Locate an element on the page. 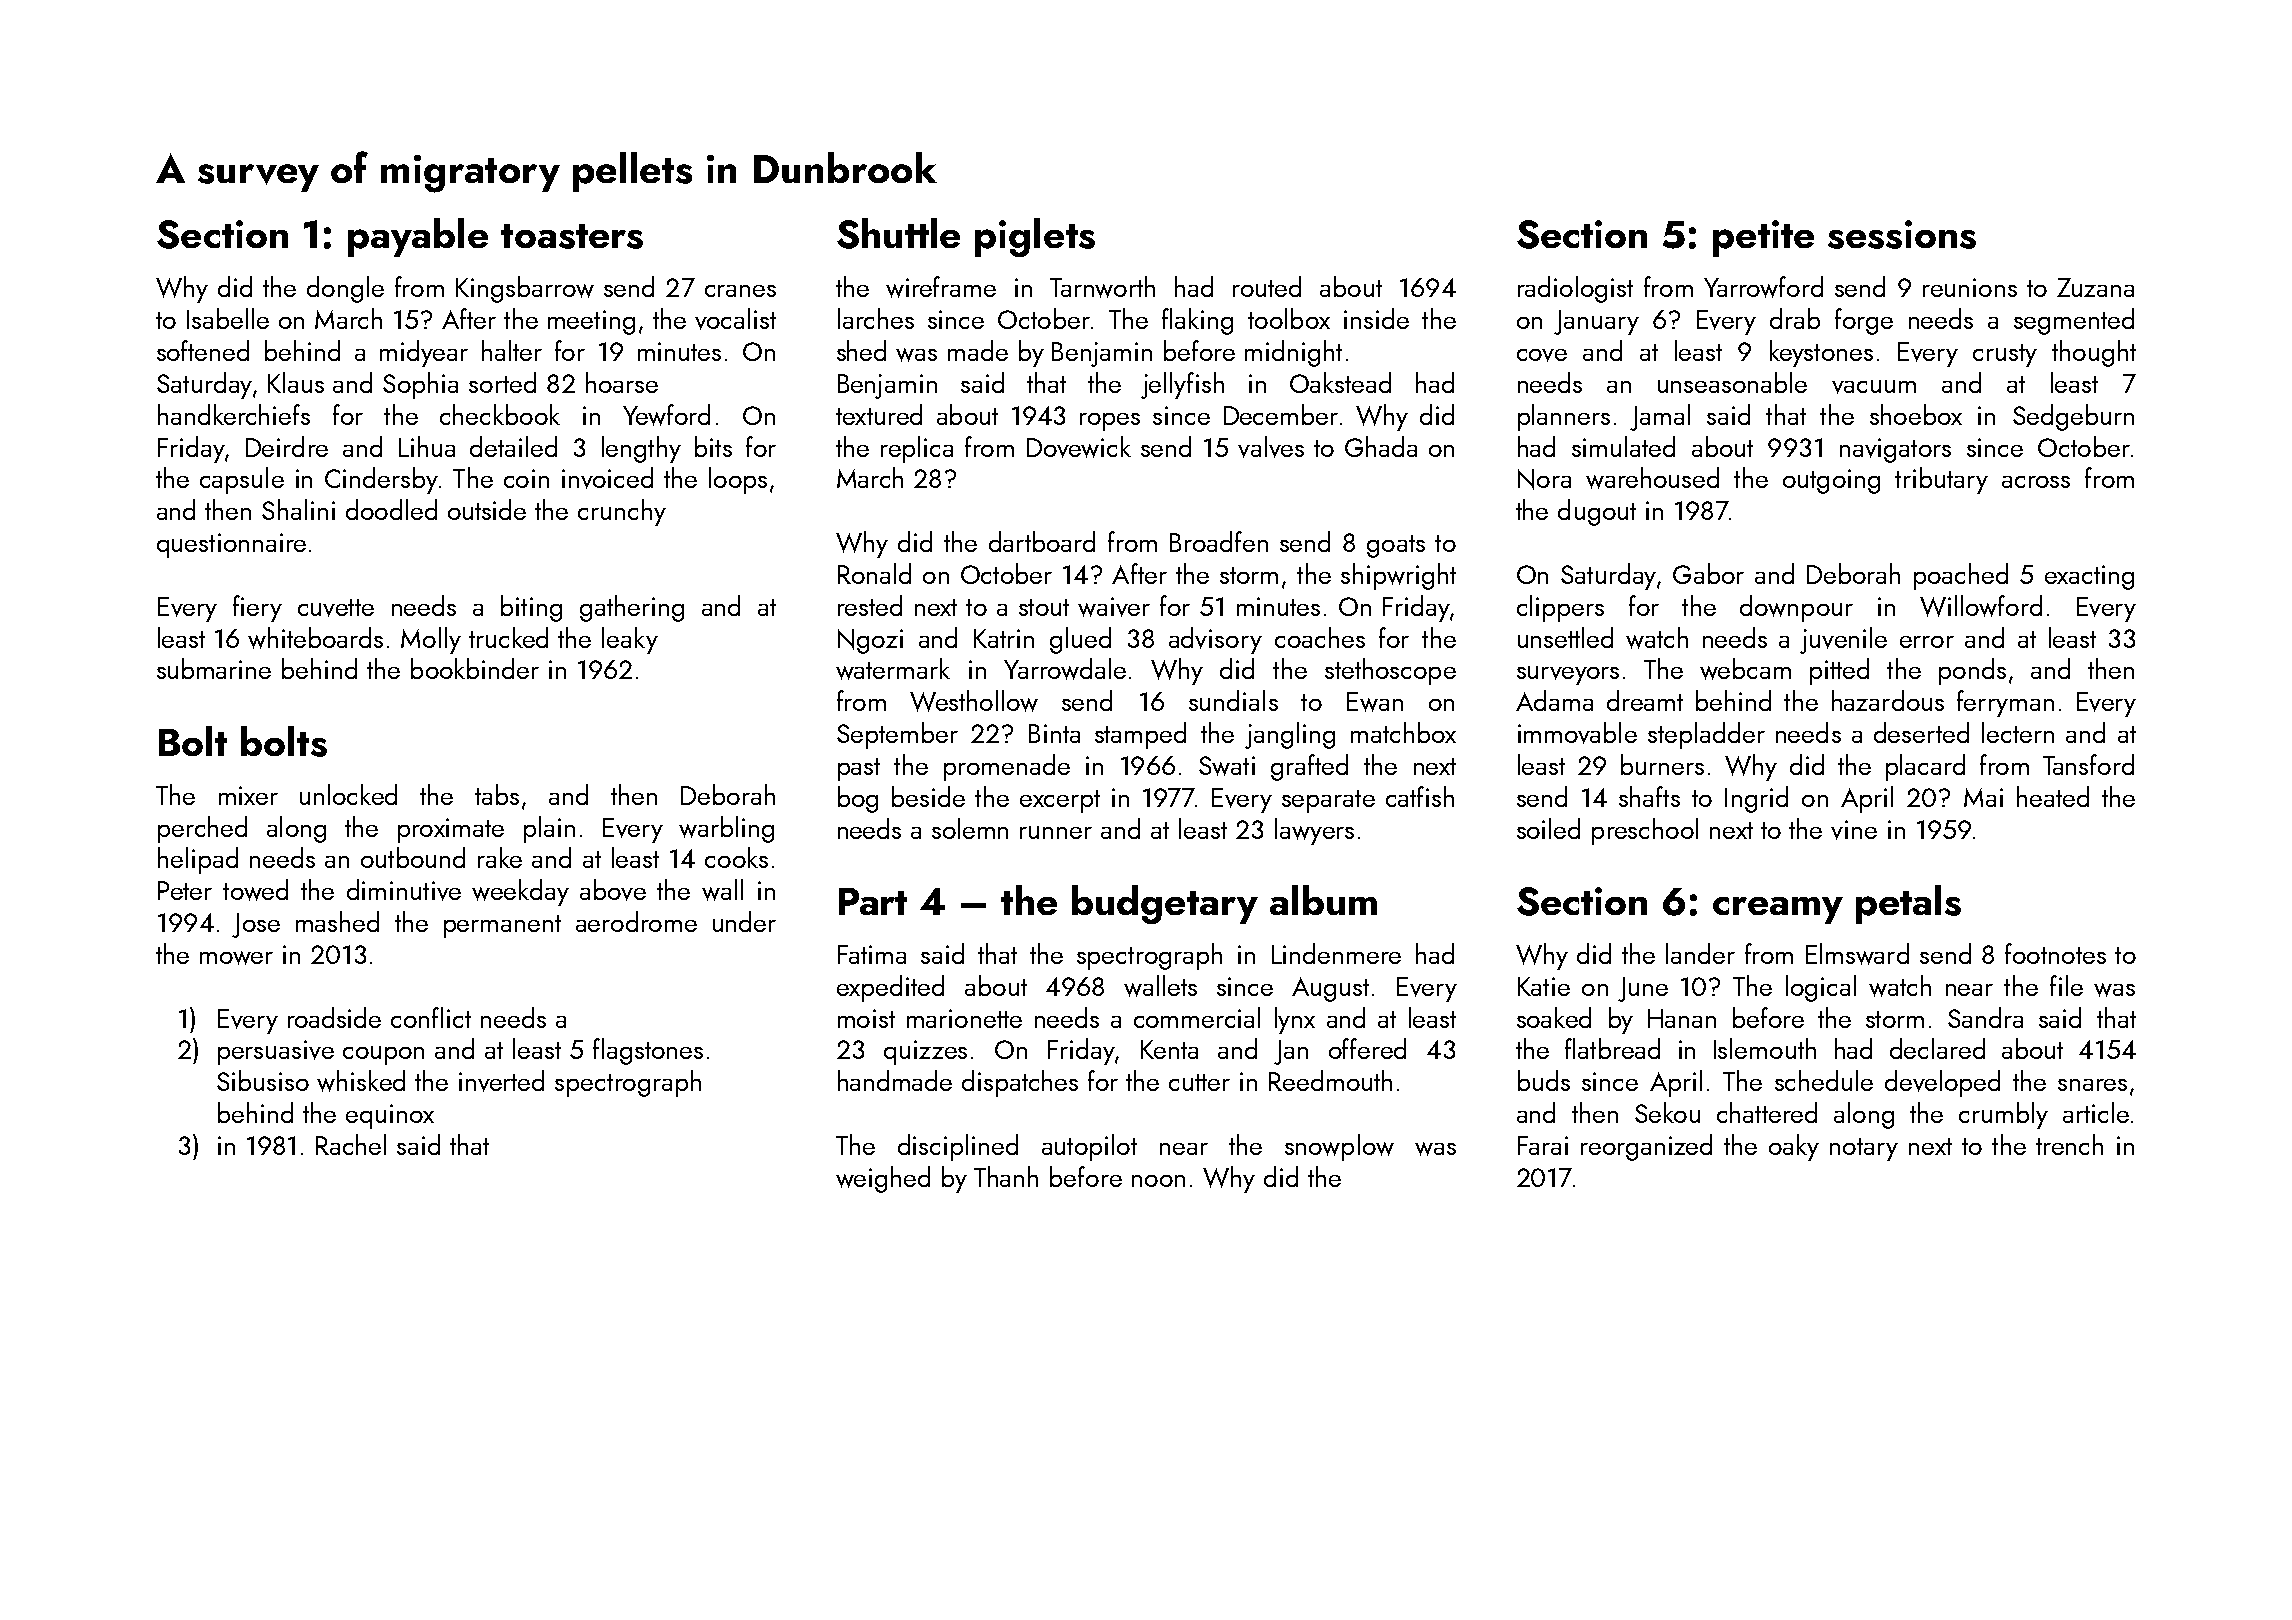 The width and height of the document is (2292, 1620). Sibusiso is located at coordinates (263, 1080).
